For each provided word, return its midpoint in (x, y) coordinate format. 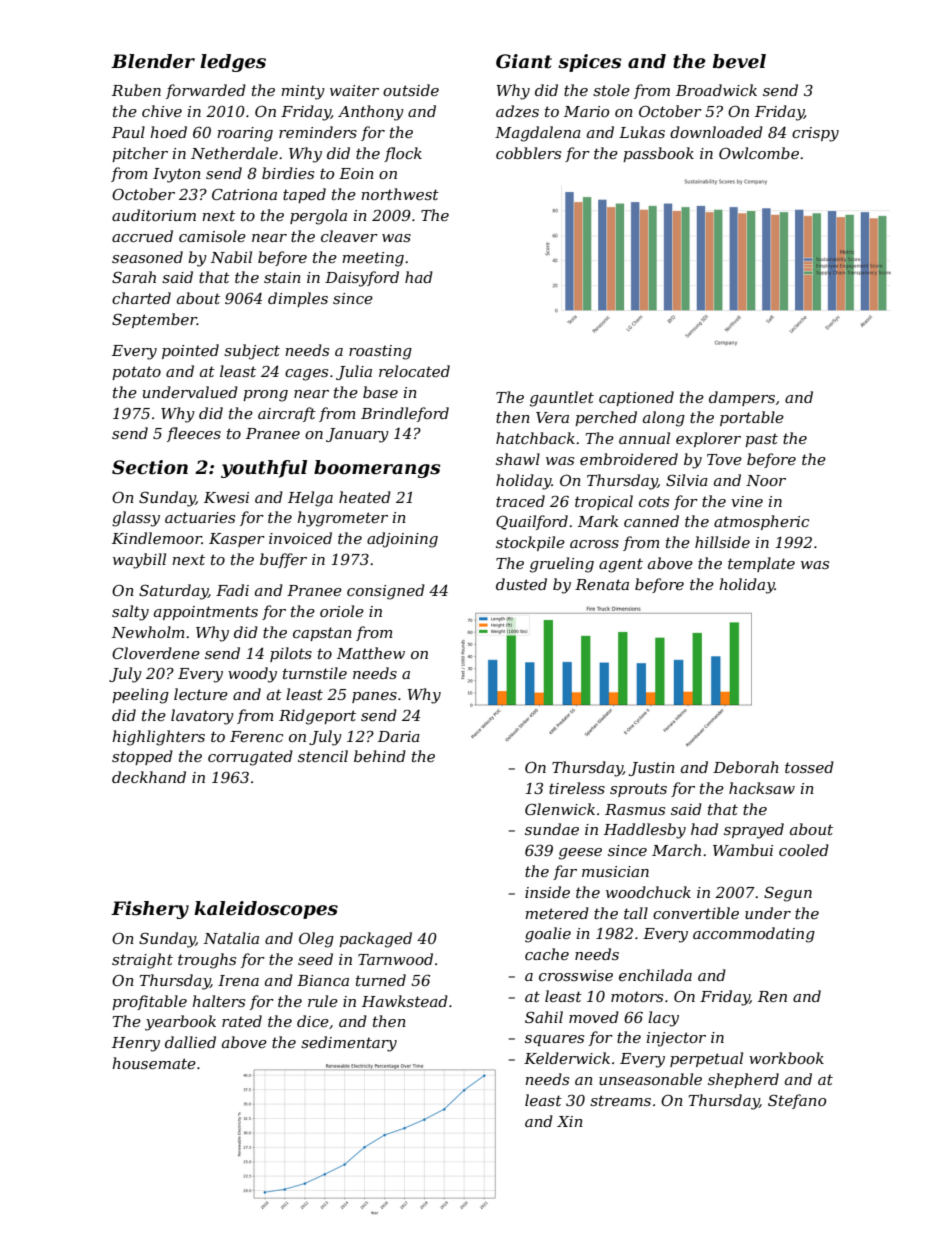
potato (136, 373)
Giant (524, 61)
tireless (577, 788)
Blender (153, 61)
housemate (154, 1063)
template (761, 564)
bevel (739, 61)
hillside (722, 542)
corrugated (250, 758)
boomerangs (377, 469)
